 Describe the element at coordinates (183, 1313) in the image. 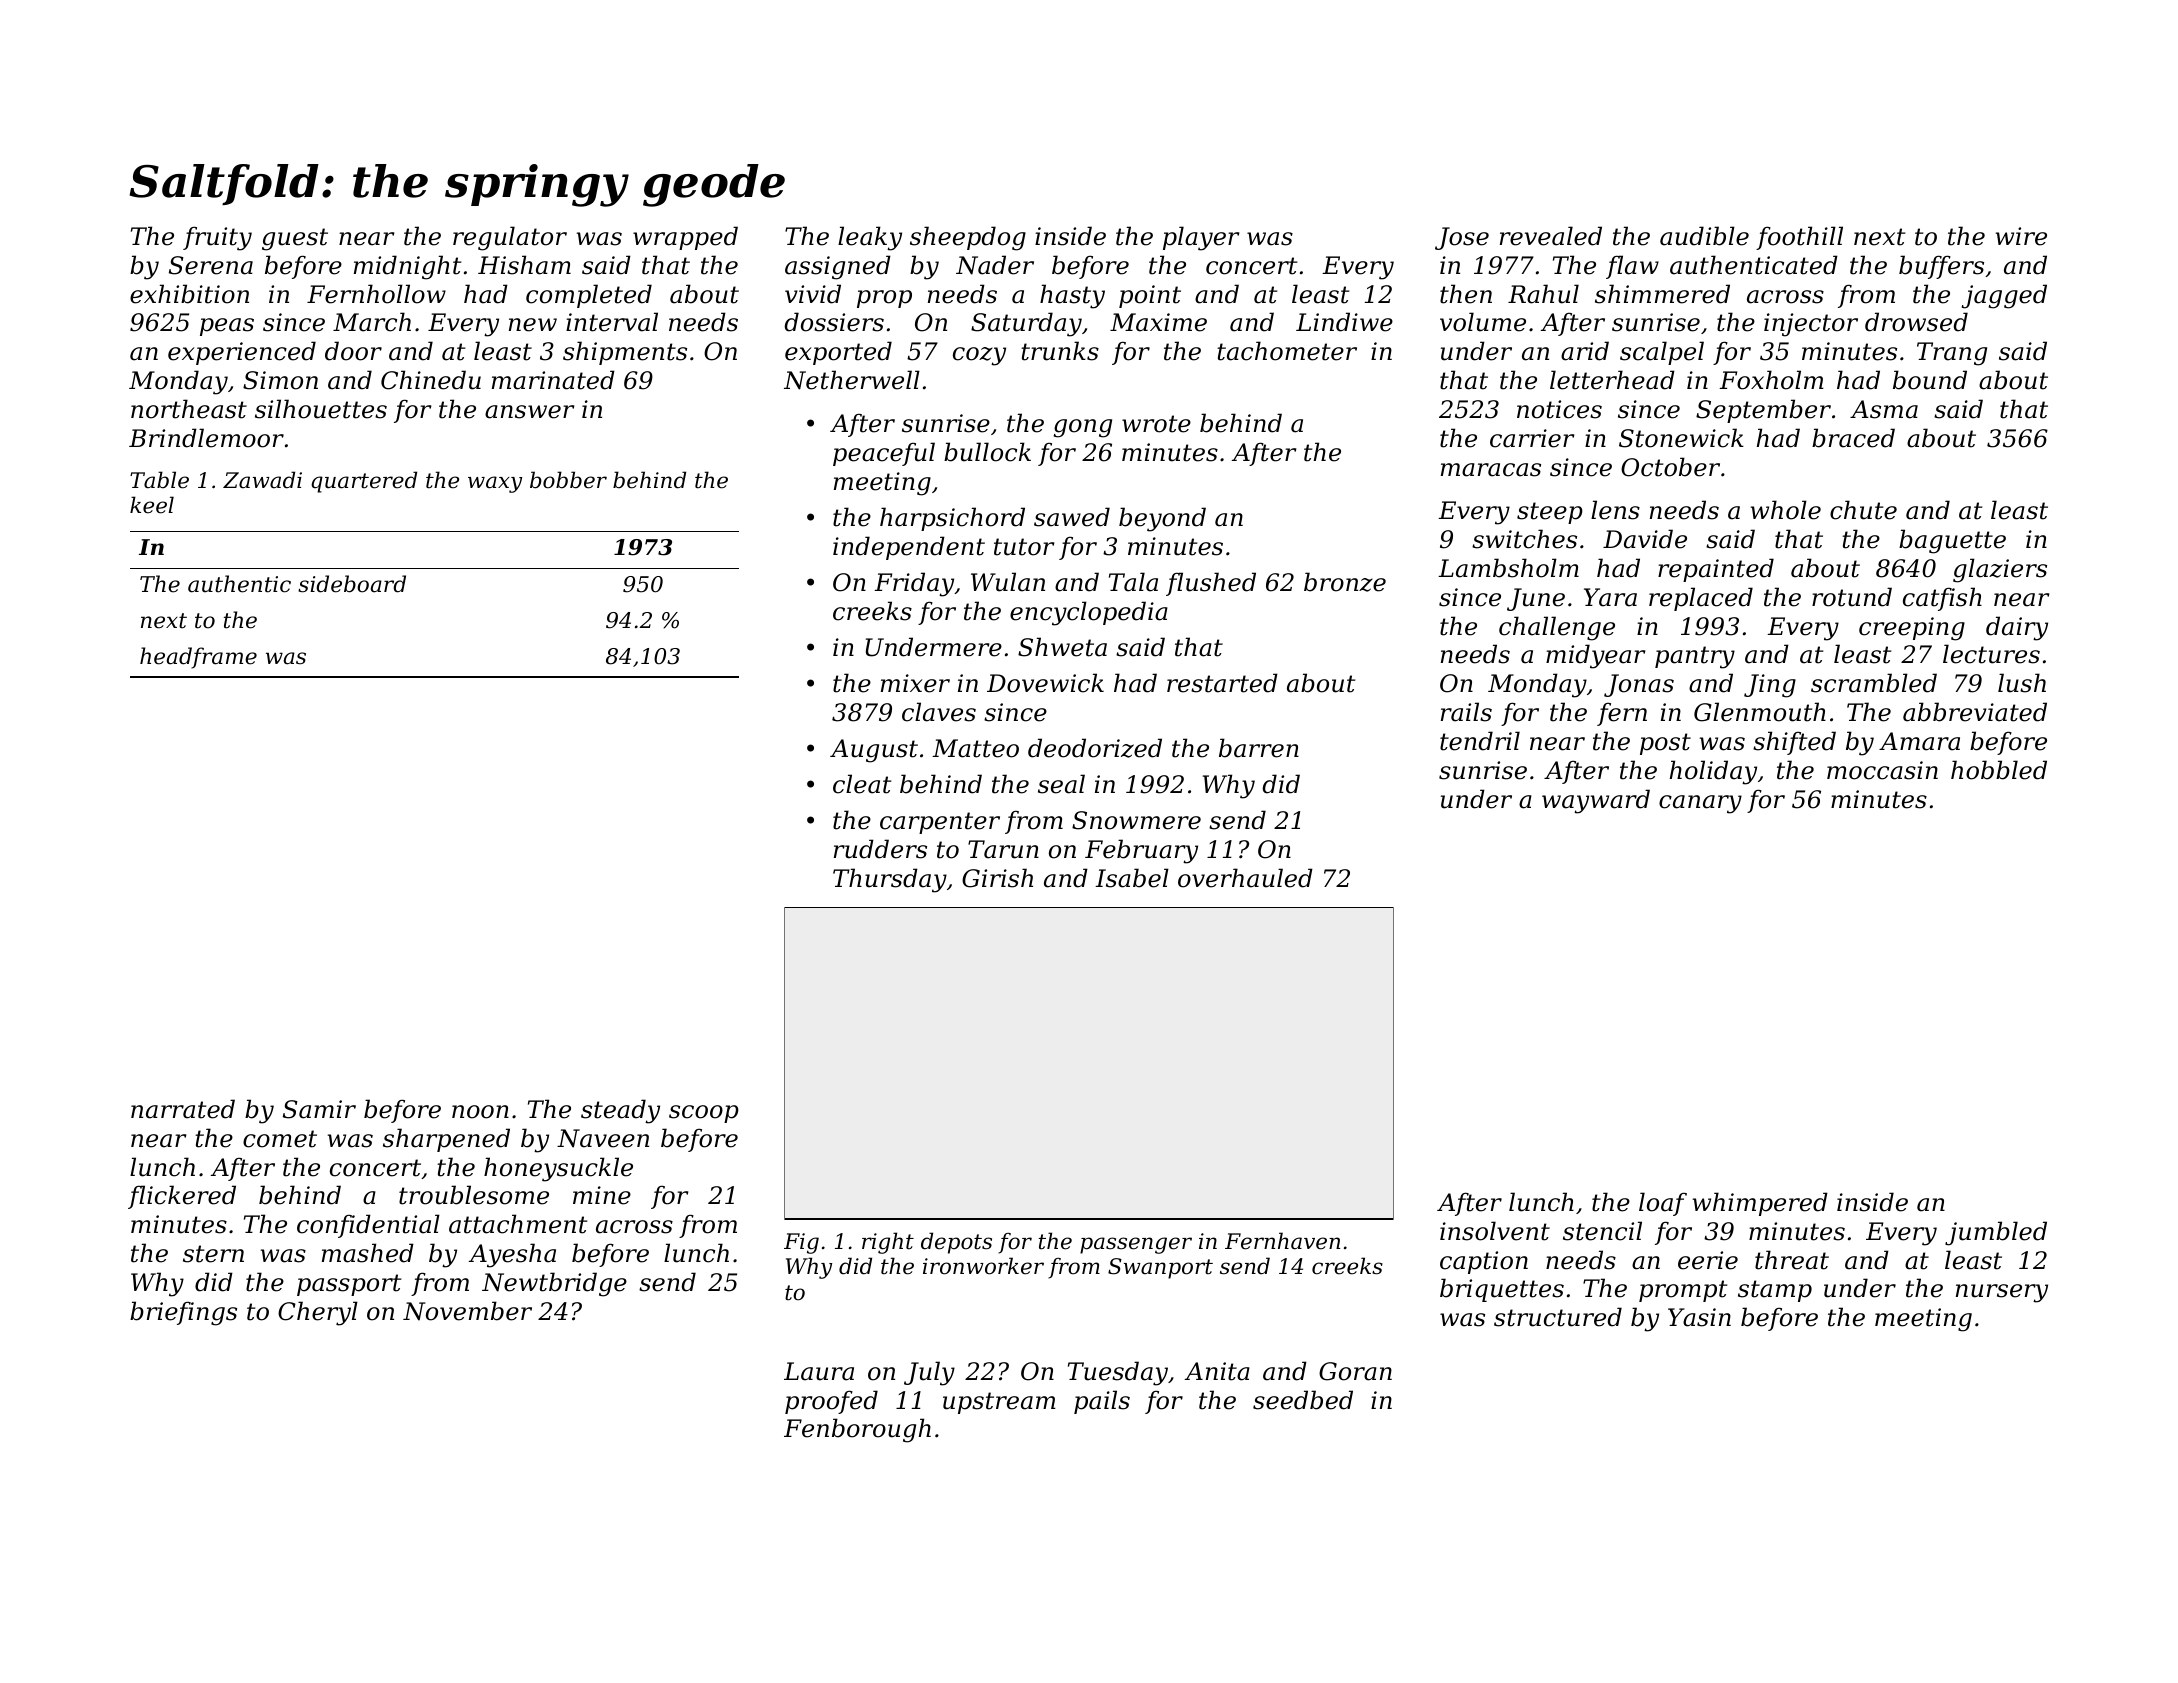

I see `briefings` at that location.
